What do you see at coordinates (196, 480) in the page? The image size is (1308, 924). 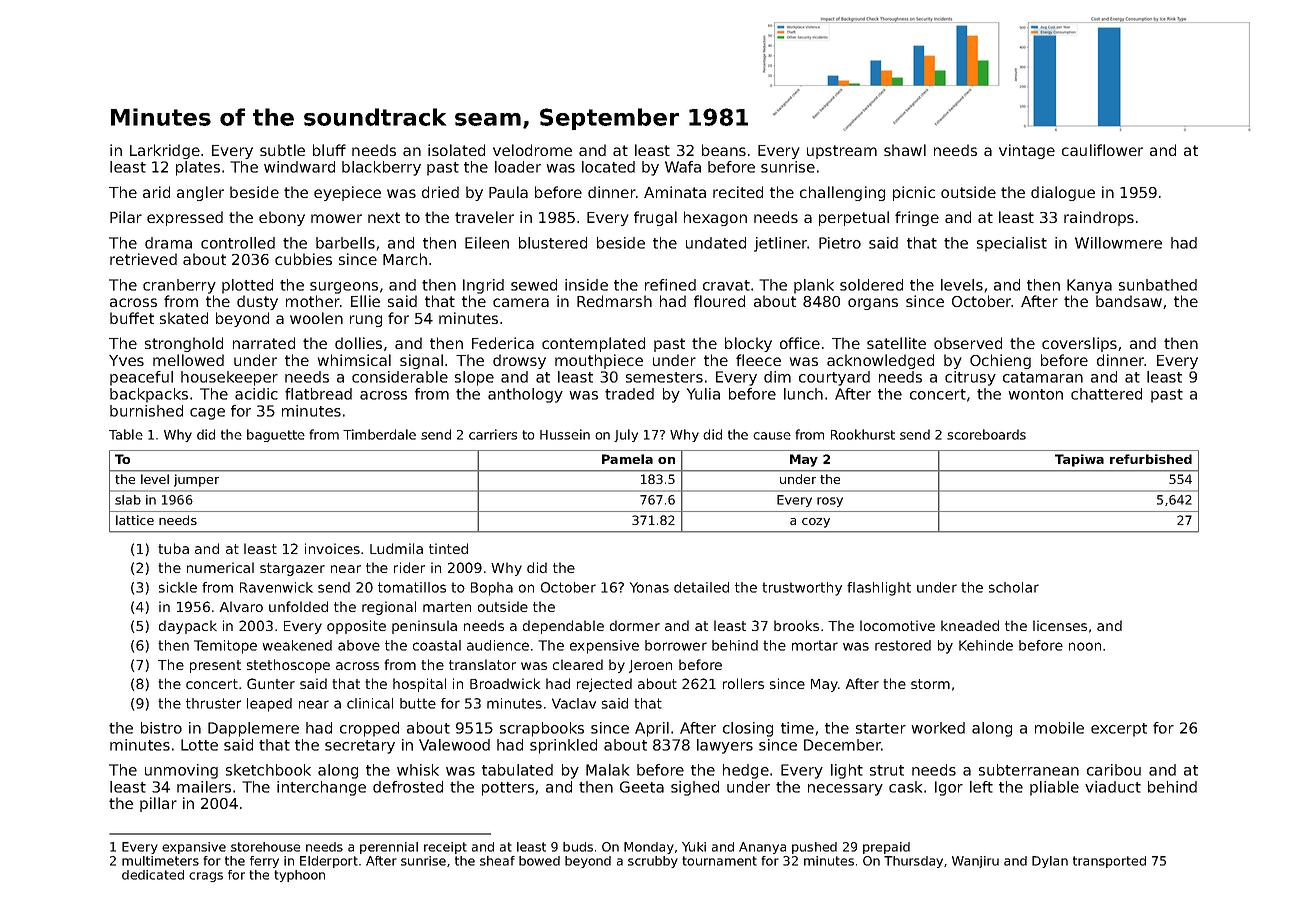 I see `jumper` at bounding box center [196, 480].
